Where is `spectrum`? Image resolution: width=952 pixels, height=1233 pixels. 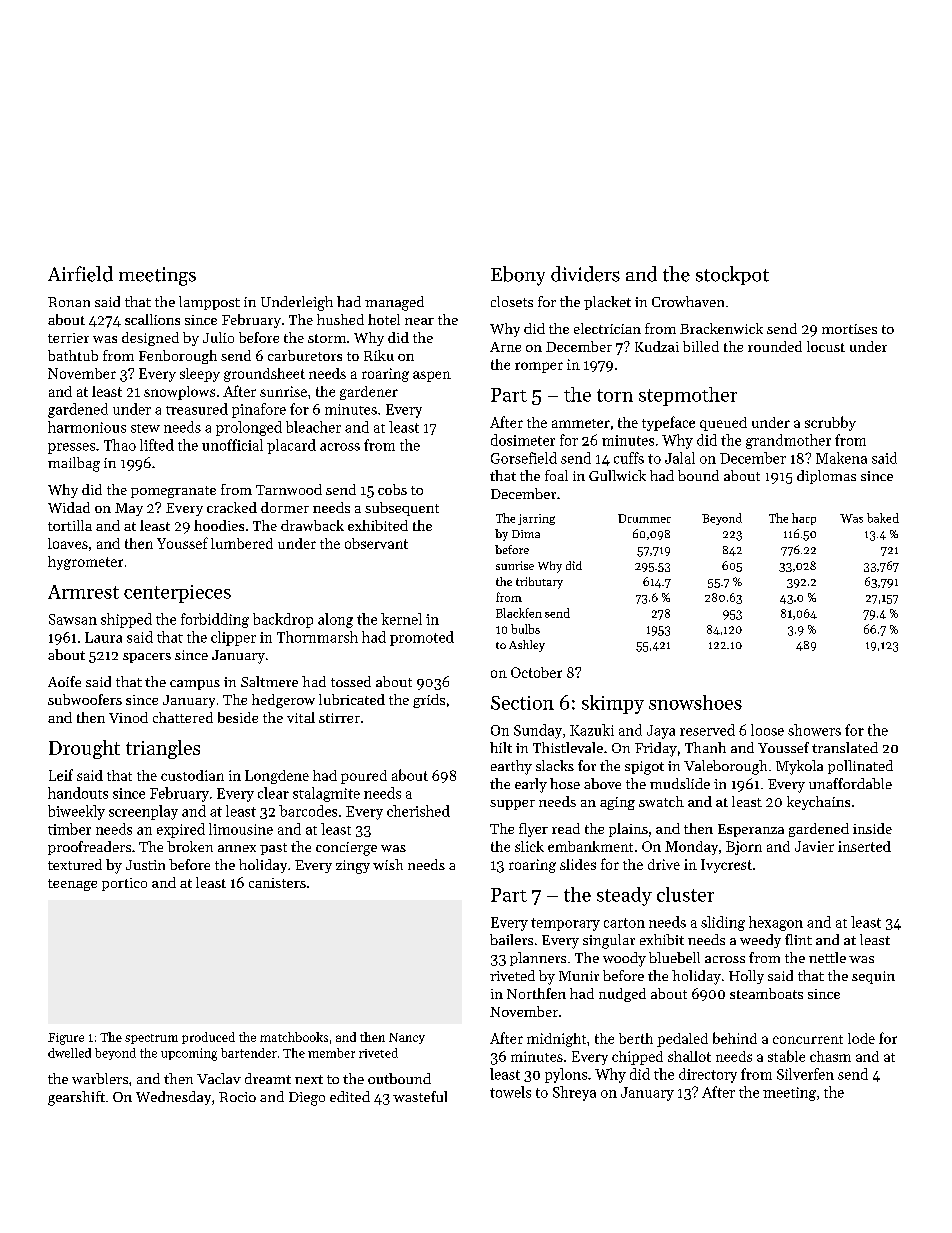 spectrum is located at coordinates (151, 1039).
